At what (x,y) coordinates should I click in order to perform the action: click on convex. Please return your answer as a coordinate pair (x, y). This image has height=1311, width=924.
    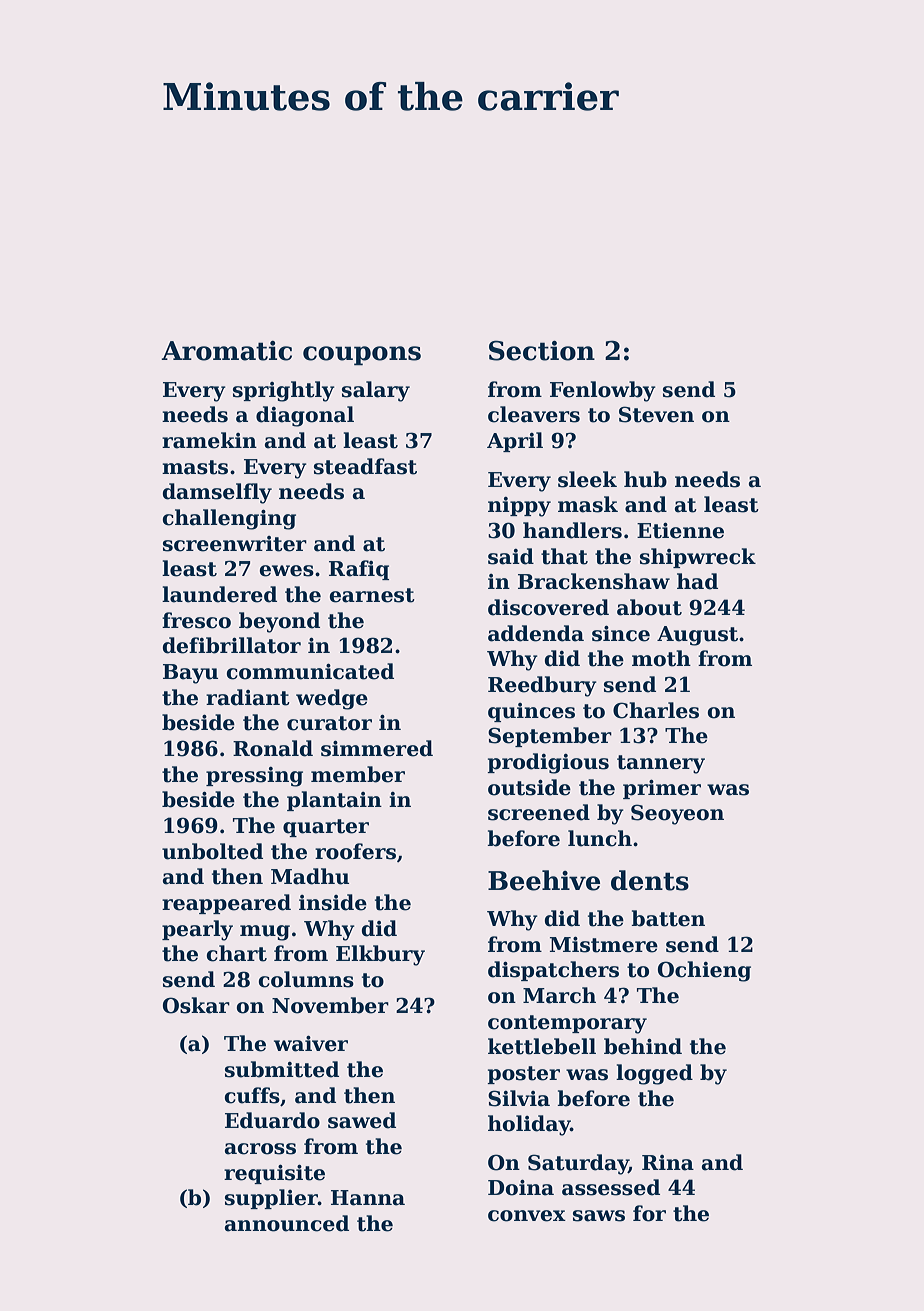
    Looking at the image, I should click on (527, 1216).
